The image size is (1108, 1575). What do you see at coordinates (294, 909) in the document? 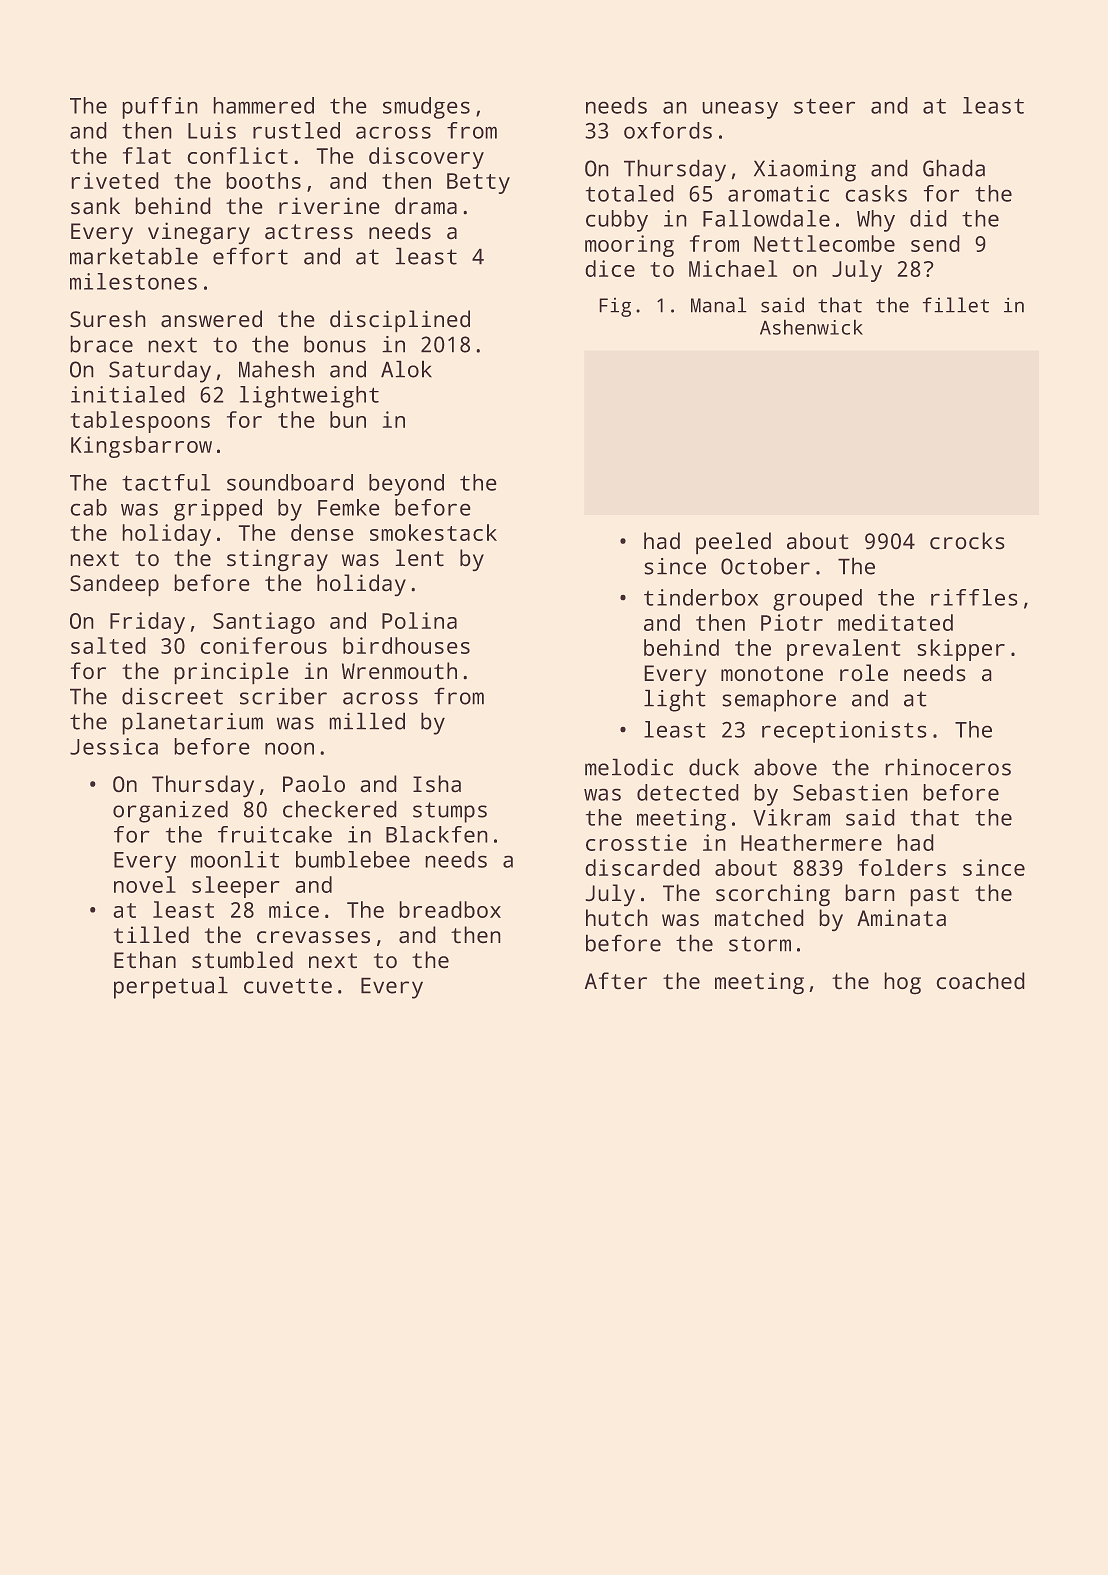
I see `mice` at bounding box center [294, 909].
